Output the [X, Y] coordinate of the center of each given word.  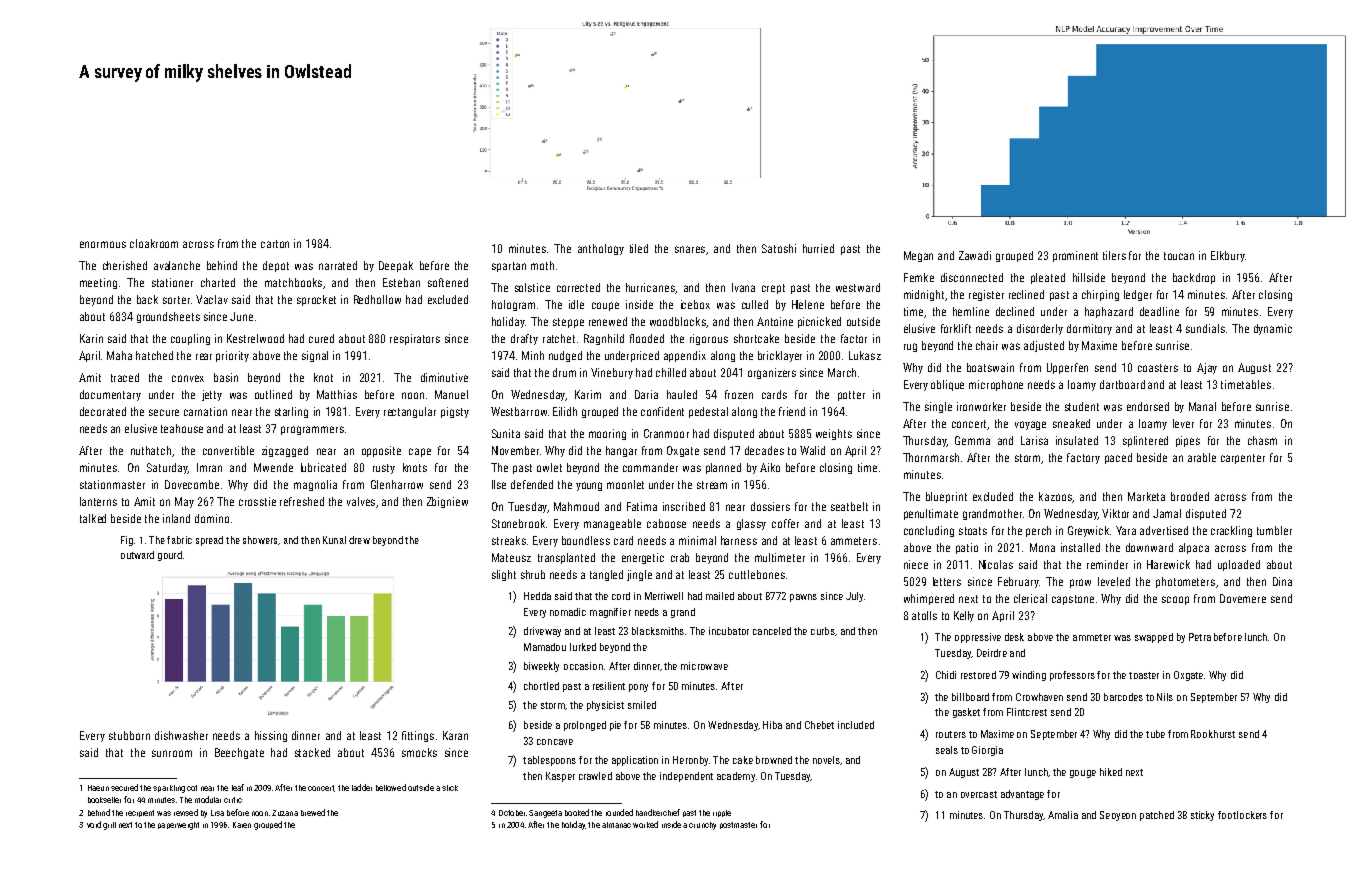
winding [1029, 676]
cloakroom [154, 243]
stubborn [129, 735]
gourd [170, 556]
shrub [533, 574]
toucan [1179, 256]
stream [712, 485]
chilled [671, 372]
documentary [110, 395]
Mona [1042, 547]
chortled [541, 686]
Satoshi [779, 248]
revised [186, 812]
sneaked [1071, 423]
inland [176, 518]
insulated [1077, 440]
